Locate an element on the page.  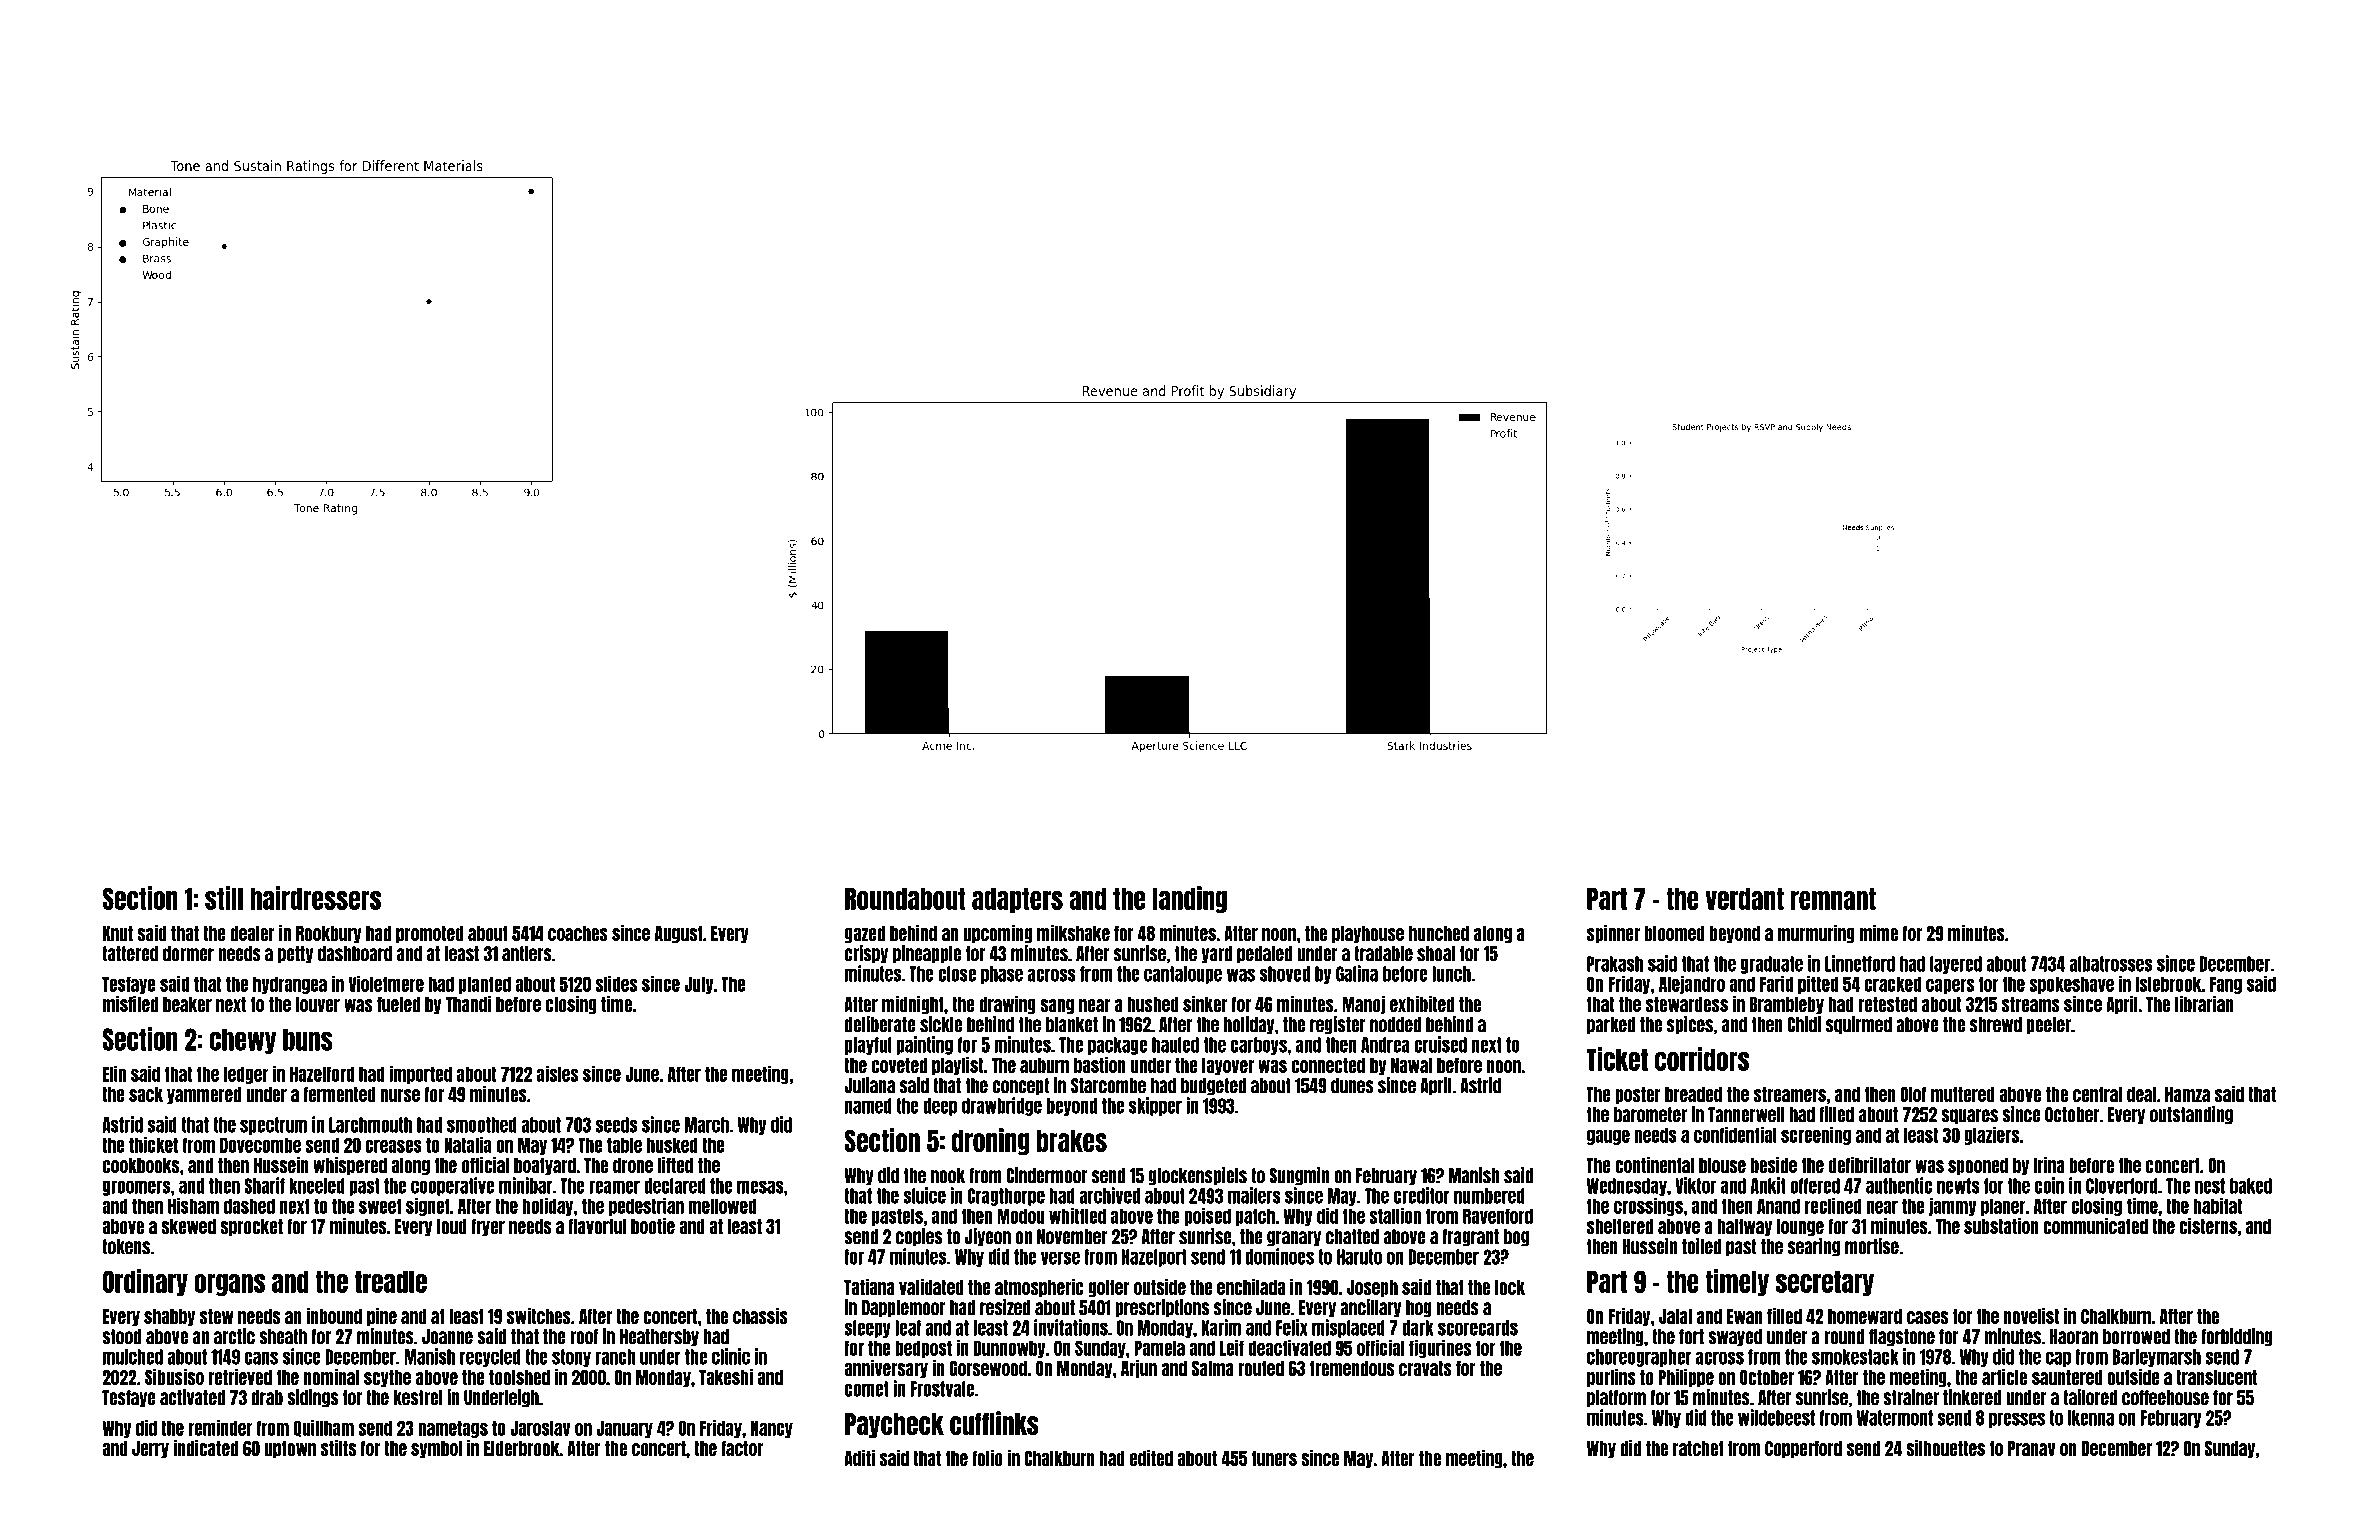
drab is located at coordinates (267, 1398).
